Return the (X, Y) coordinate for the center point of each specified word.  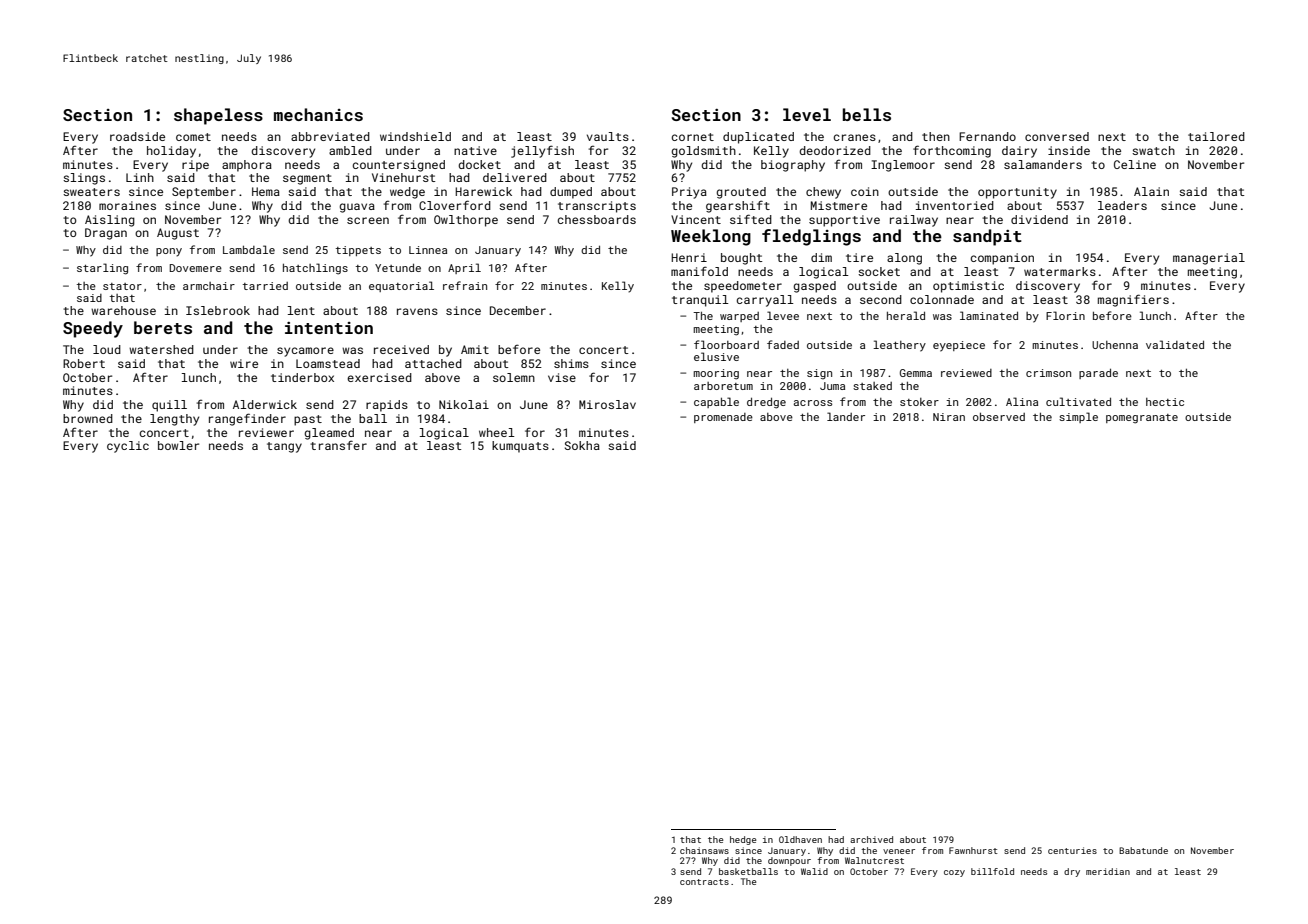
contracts (704, 882)
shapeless (218, 116)
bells (867, 114)
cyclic (128, 447)
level (807, 114)
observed (999, 417)
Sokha (582, 445)
